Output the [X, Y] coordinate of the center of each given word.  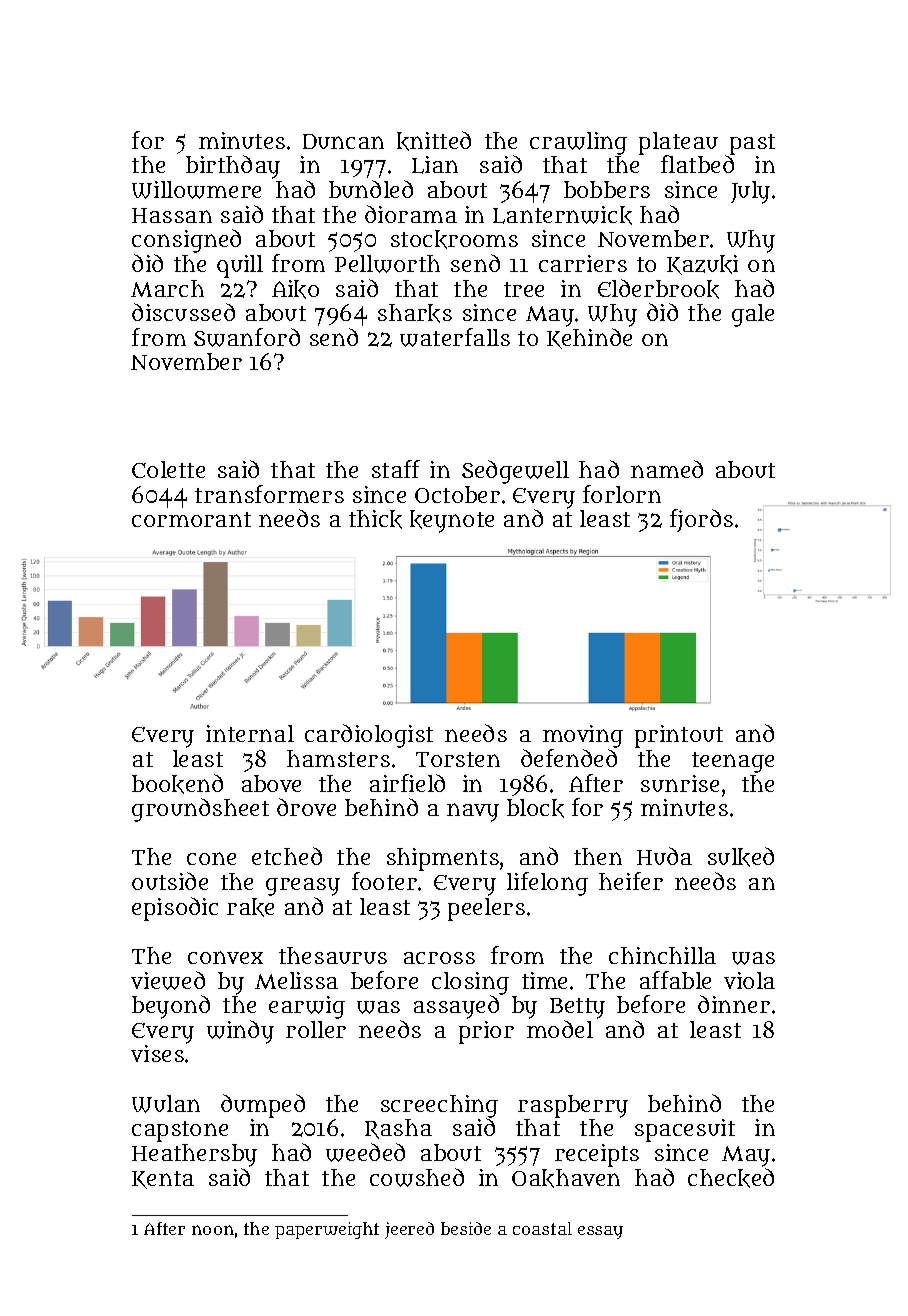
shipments [443, 859]
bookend [177, 784]
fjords [701, 520]
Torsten [458, 759]
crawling [578, 143]
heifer [631, 881]
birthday [233, 167]
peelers [486, 909]
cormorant [191, 519]
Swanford [247, 337]
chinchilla [662, 955]
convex [225, 957]
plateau [678, 144]
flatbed [697, 164]
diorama [411, 214]
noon [213, 1230]
